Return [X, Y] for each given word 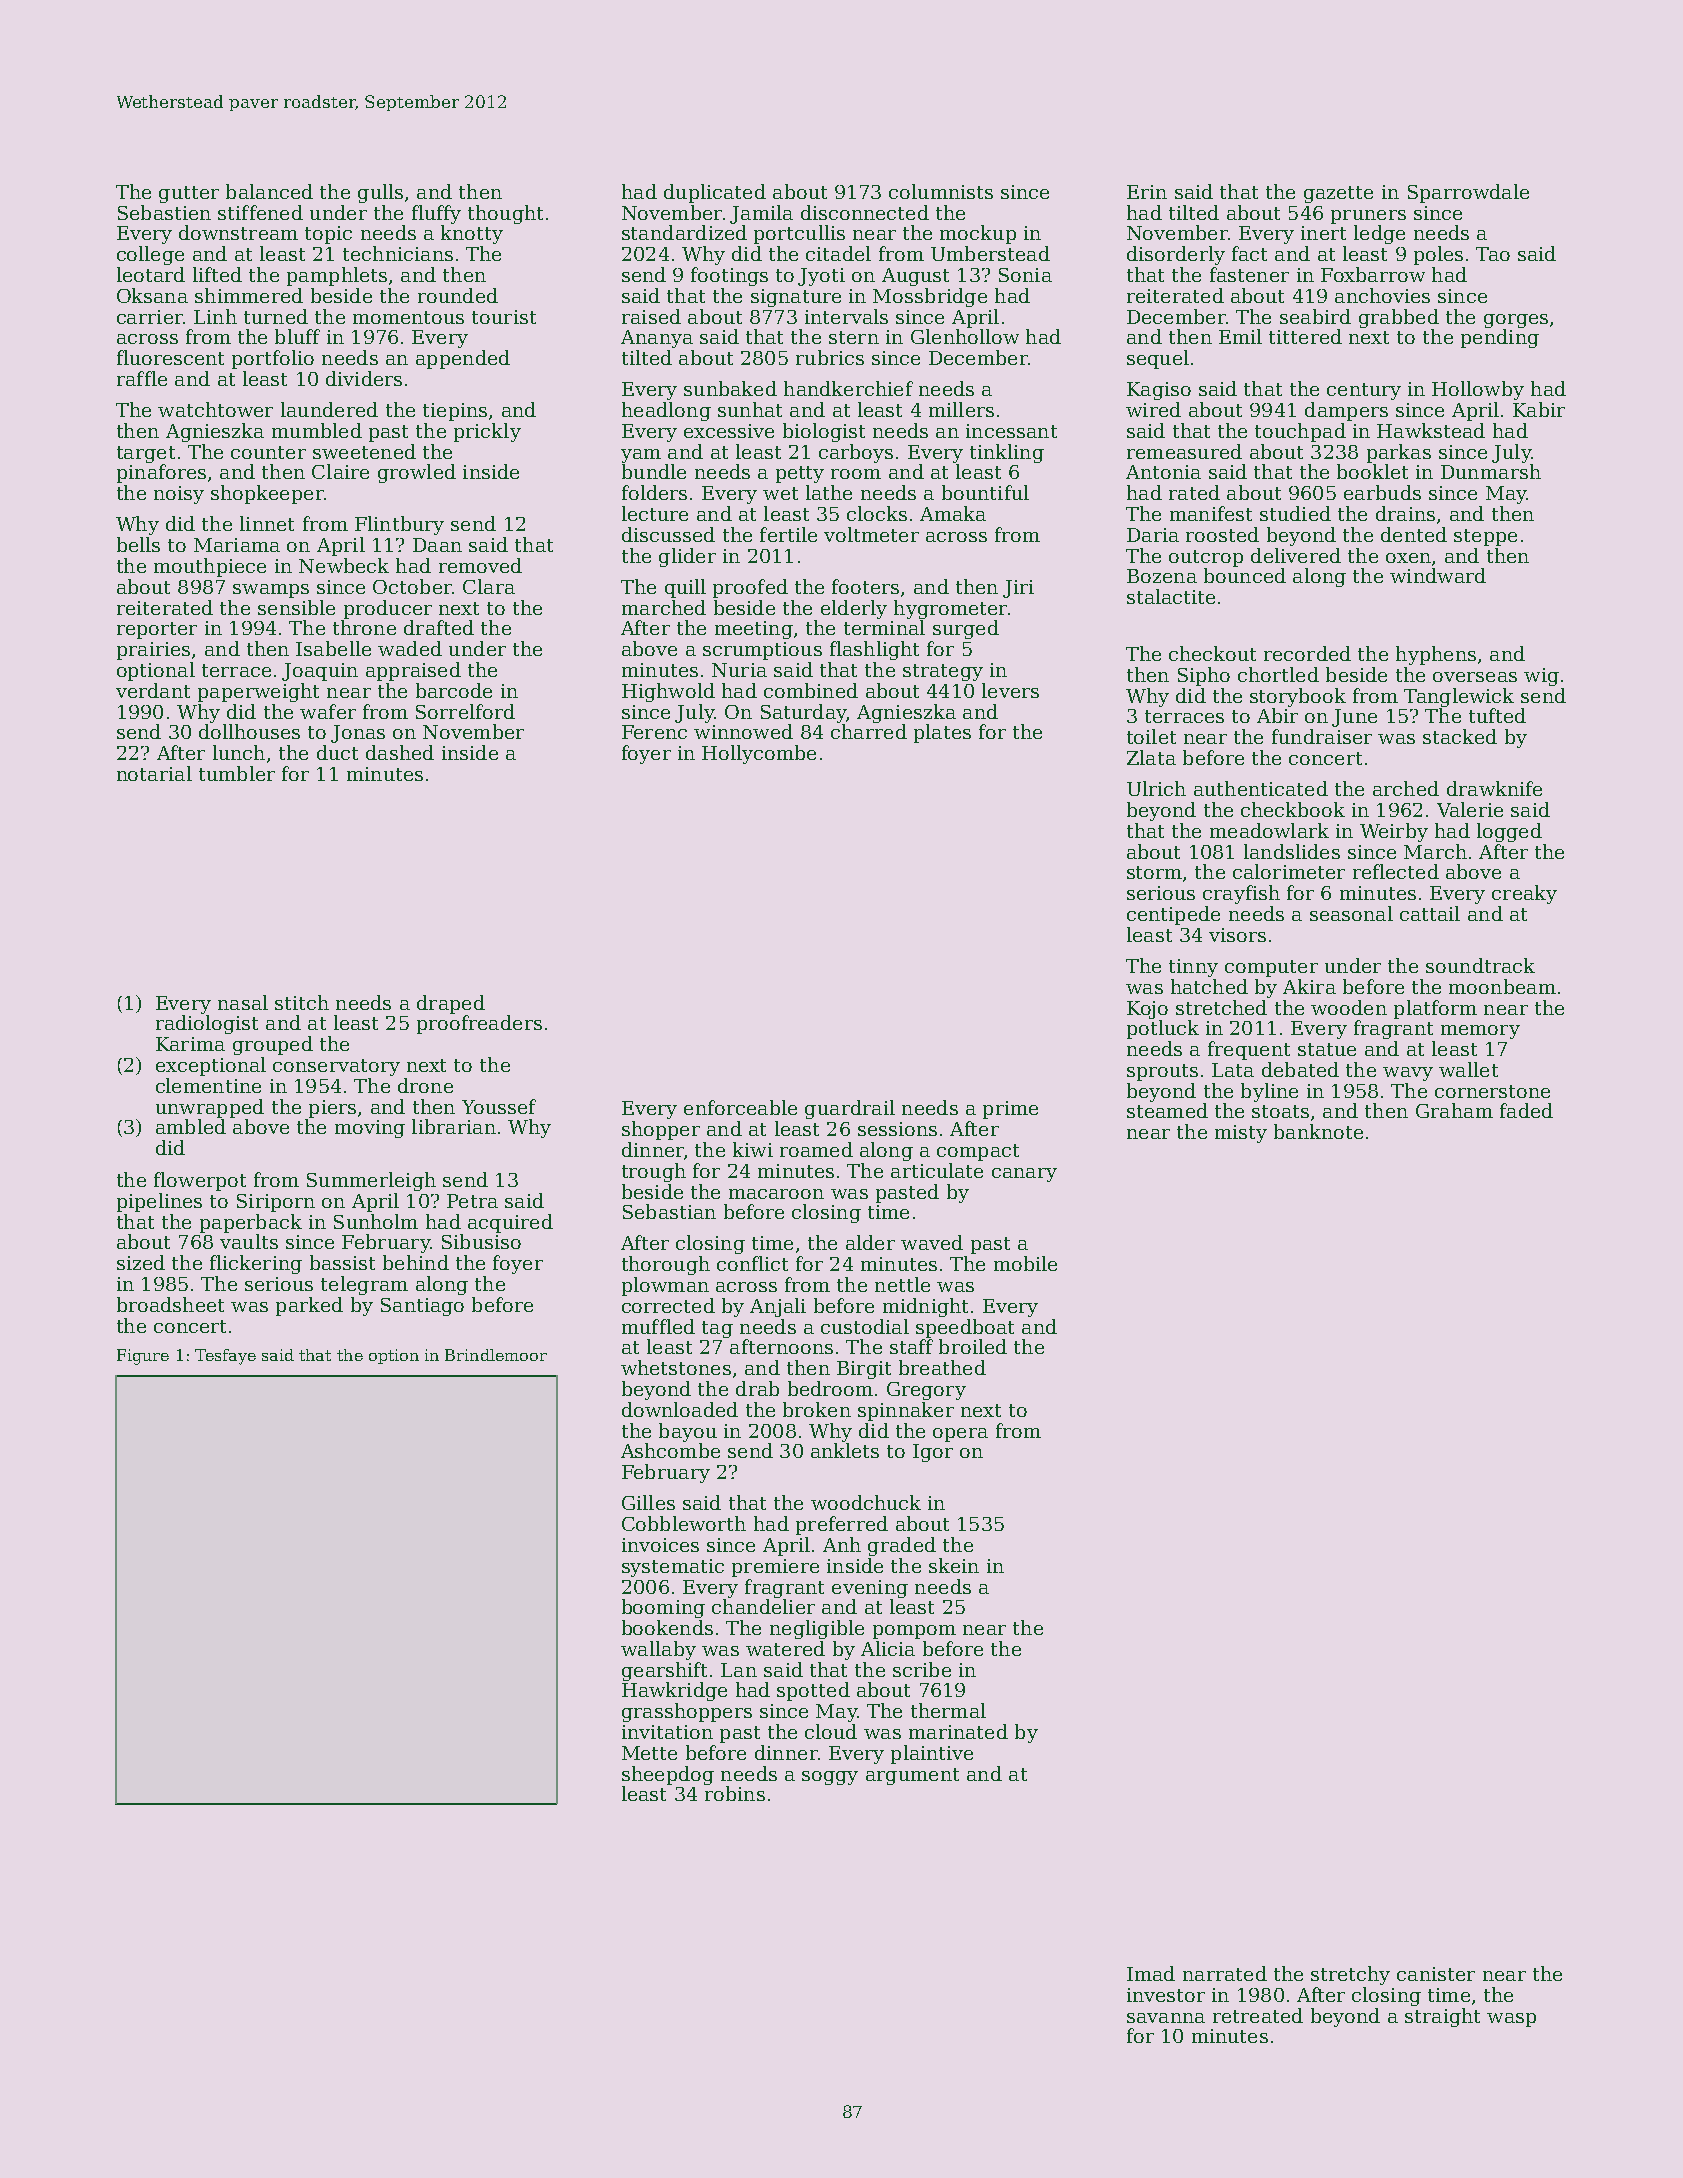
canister [1436, 1974]
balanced [269, 191]
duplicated [715, 193]
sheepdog [668, 1775]
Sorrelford [465, 711]
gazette [1338, 194]
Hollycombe [759, 754]
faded [1526, 1110]
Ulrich [1156, 788]
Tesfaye [225, 1357]
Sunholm [376, 1221]
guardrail [850, 1109]
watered [785, 1648]
